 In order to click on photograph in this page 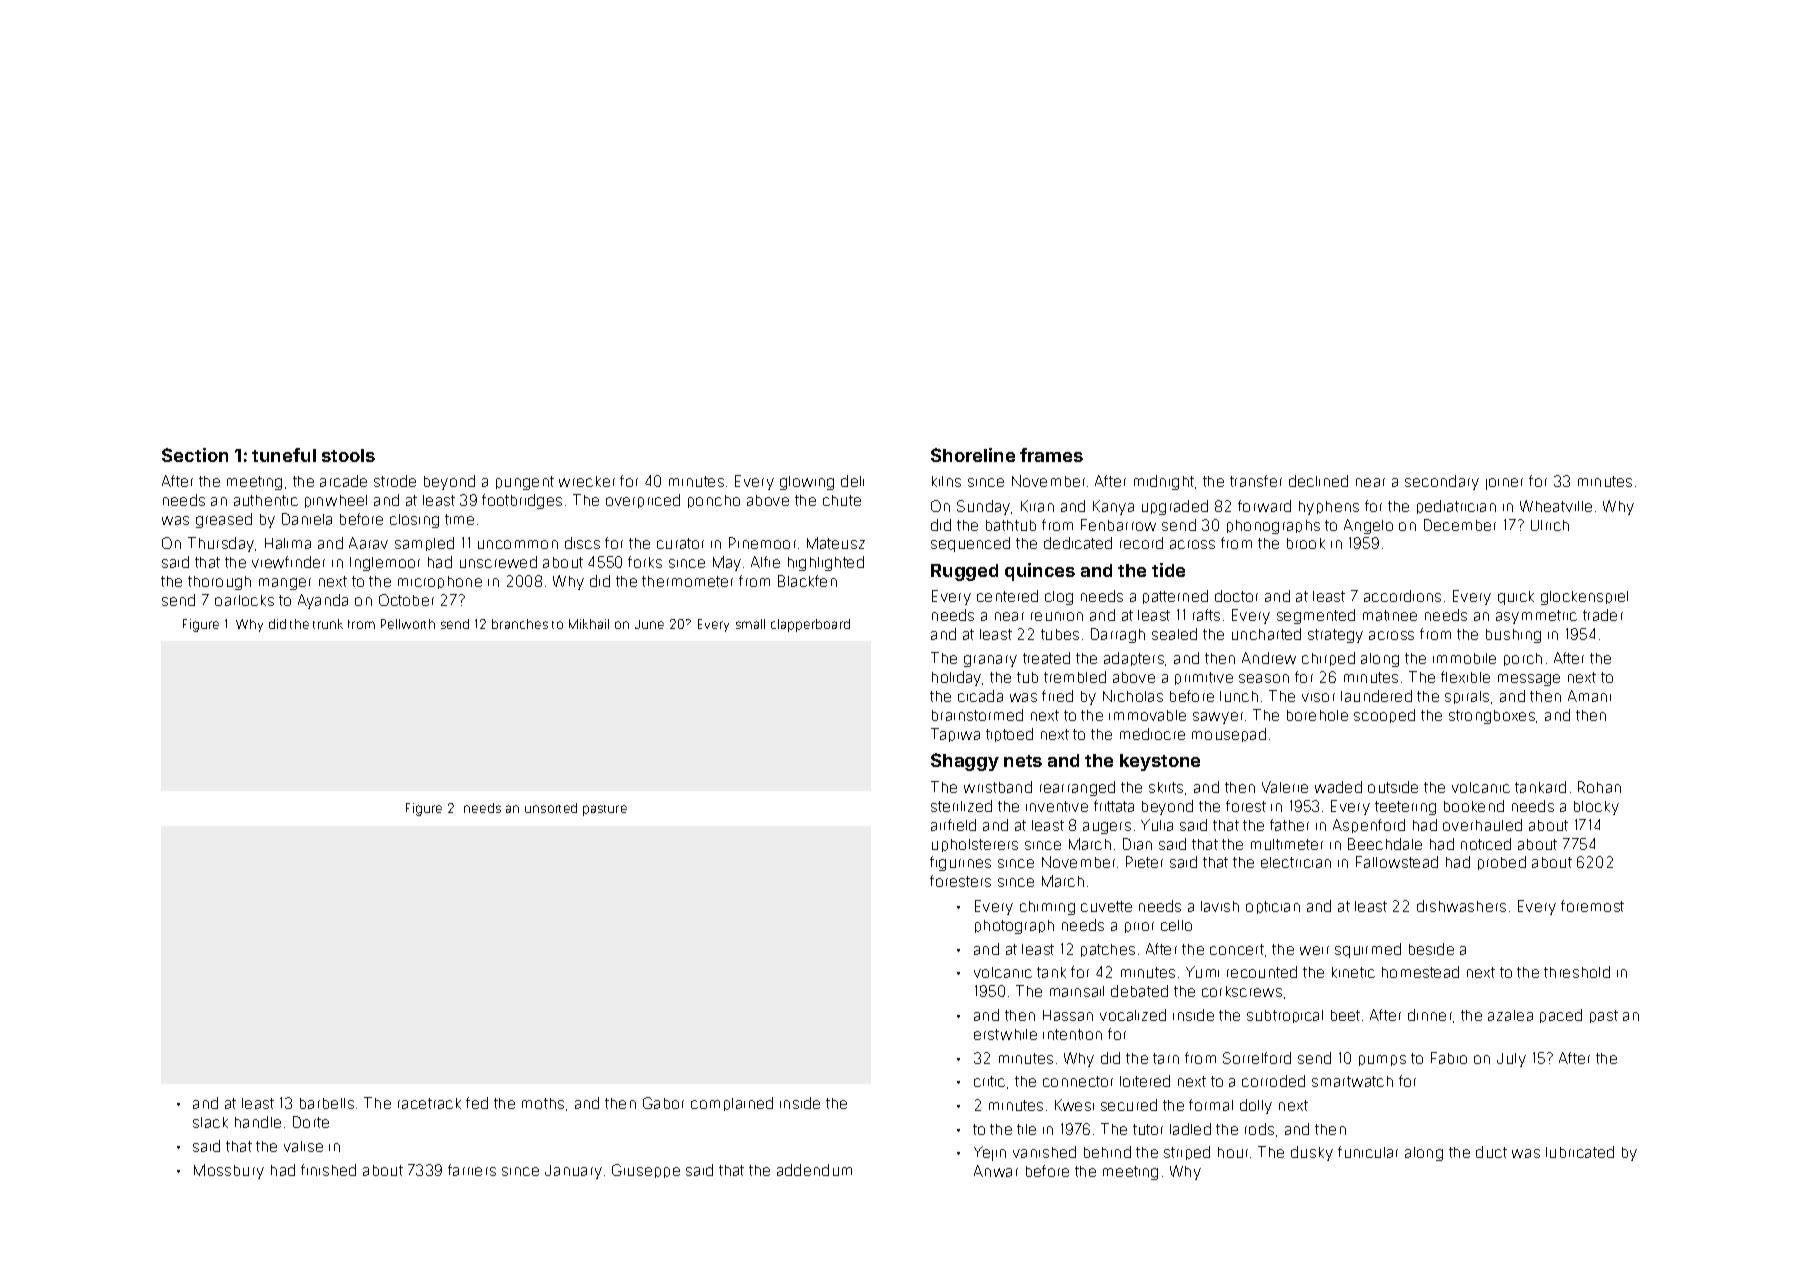, I will do `click(1014, 927)`.
